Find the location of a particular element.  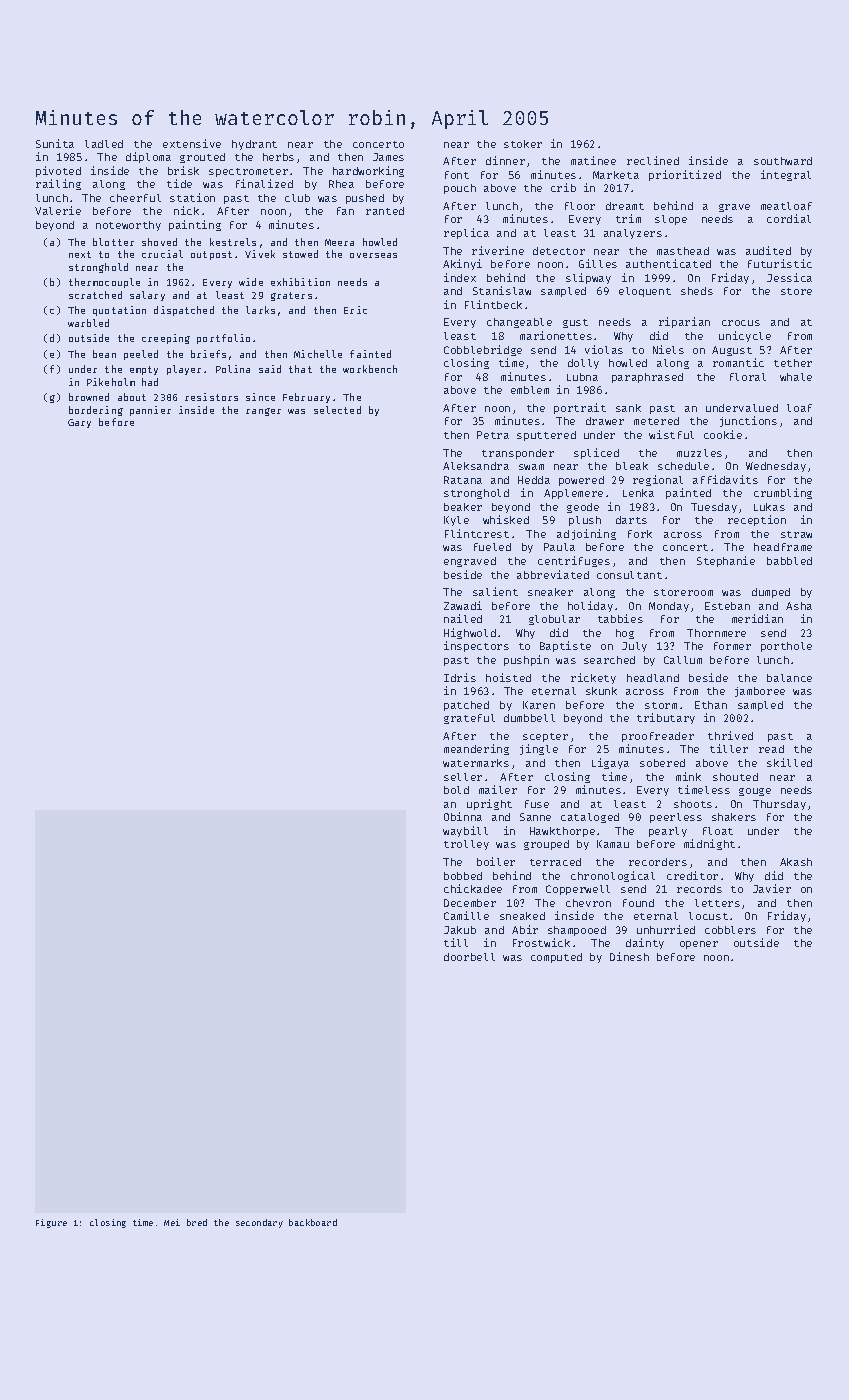

bold is located at coordinates (456, 790).
